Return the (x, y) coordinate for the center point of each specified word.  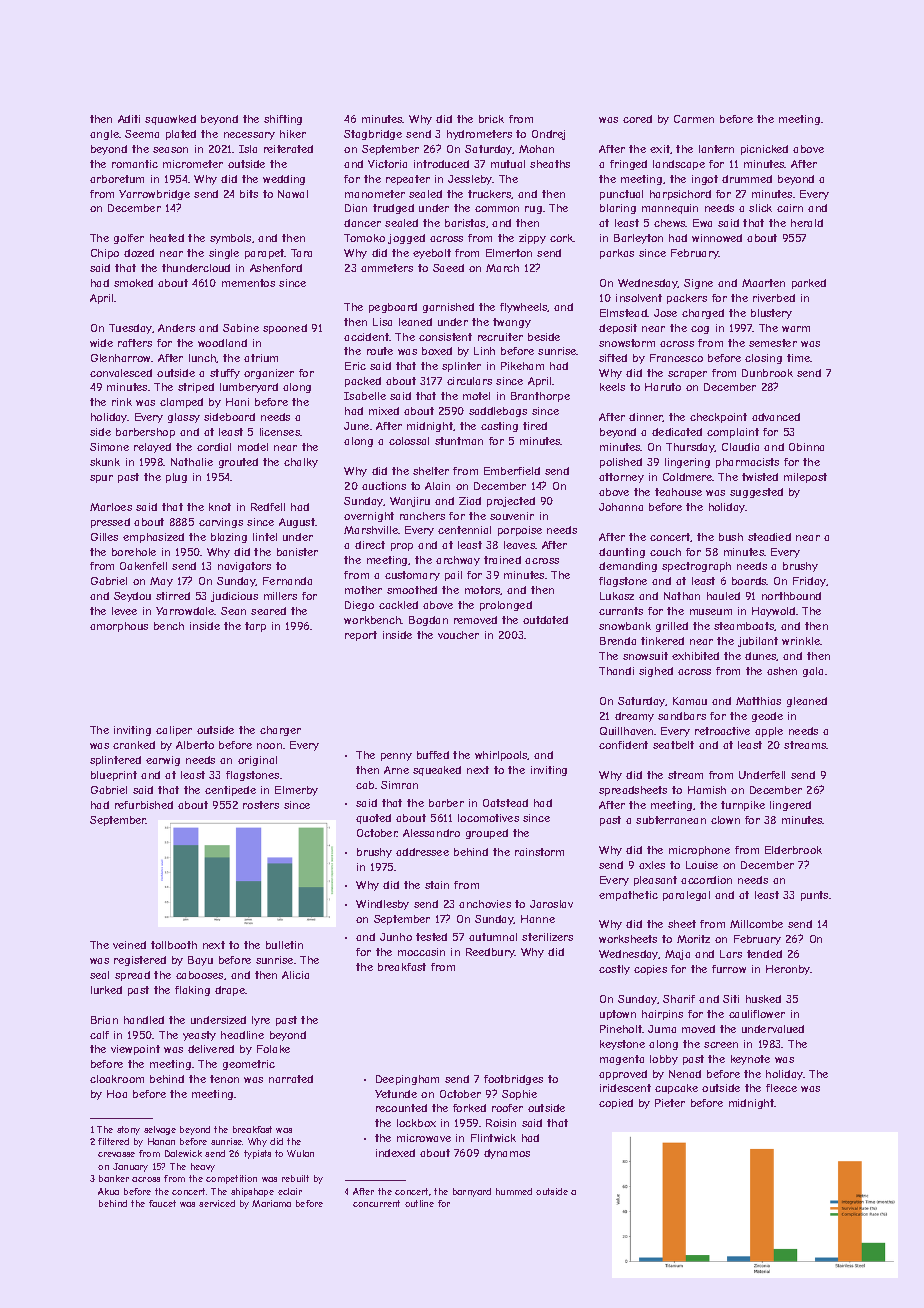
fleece (781, 1088)
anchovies (485, 904)
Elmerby (296, 791)
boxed (437, 351)
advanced (776, 417)
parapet (265, 254)
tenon (224, 1079)
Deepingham (407, 1080)
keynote (750, 1060)
